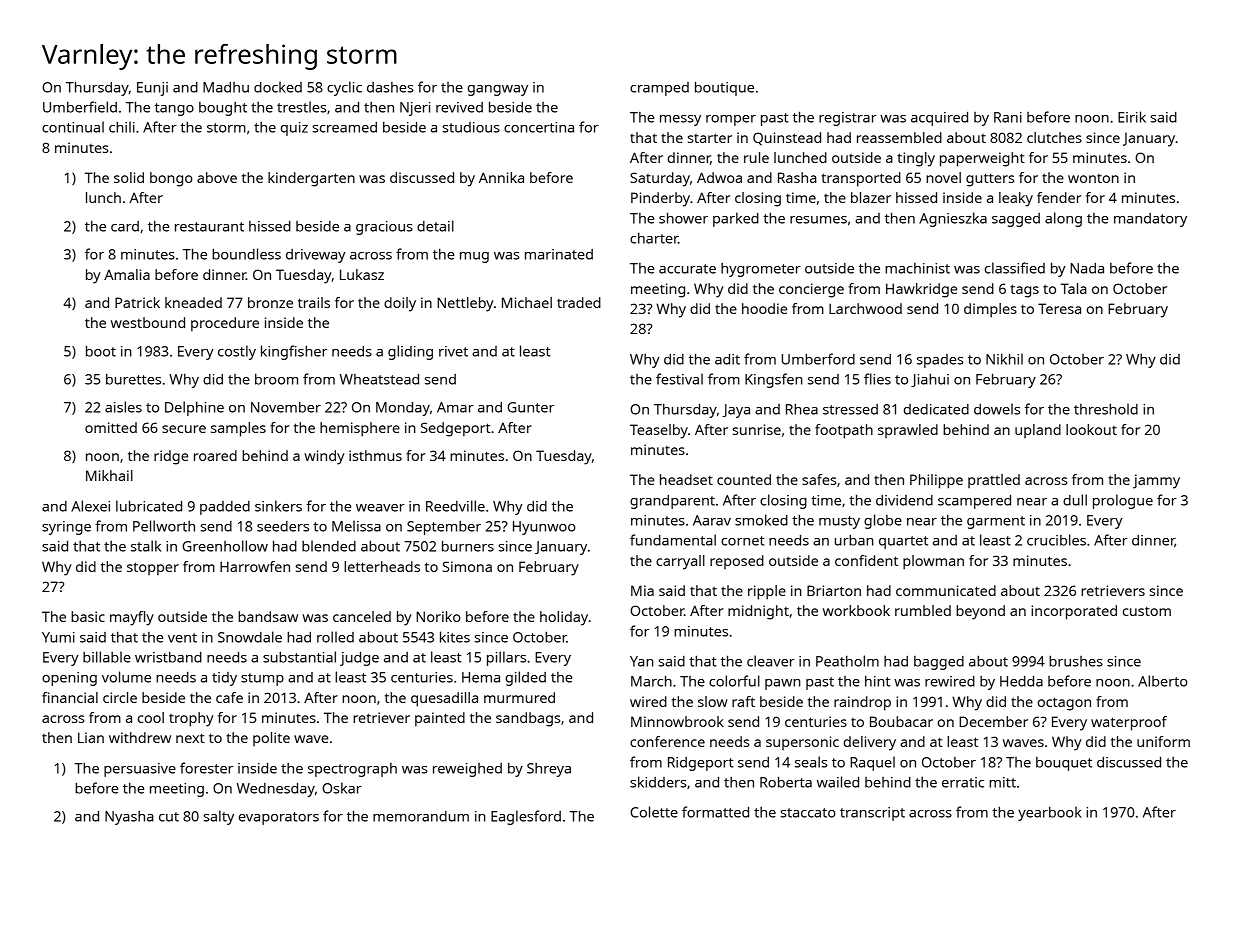  I want to click on pillars, so click(506, 658).
